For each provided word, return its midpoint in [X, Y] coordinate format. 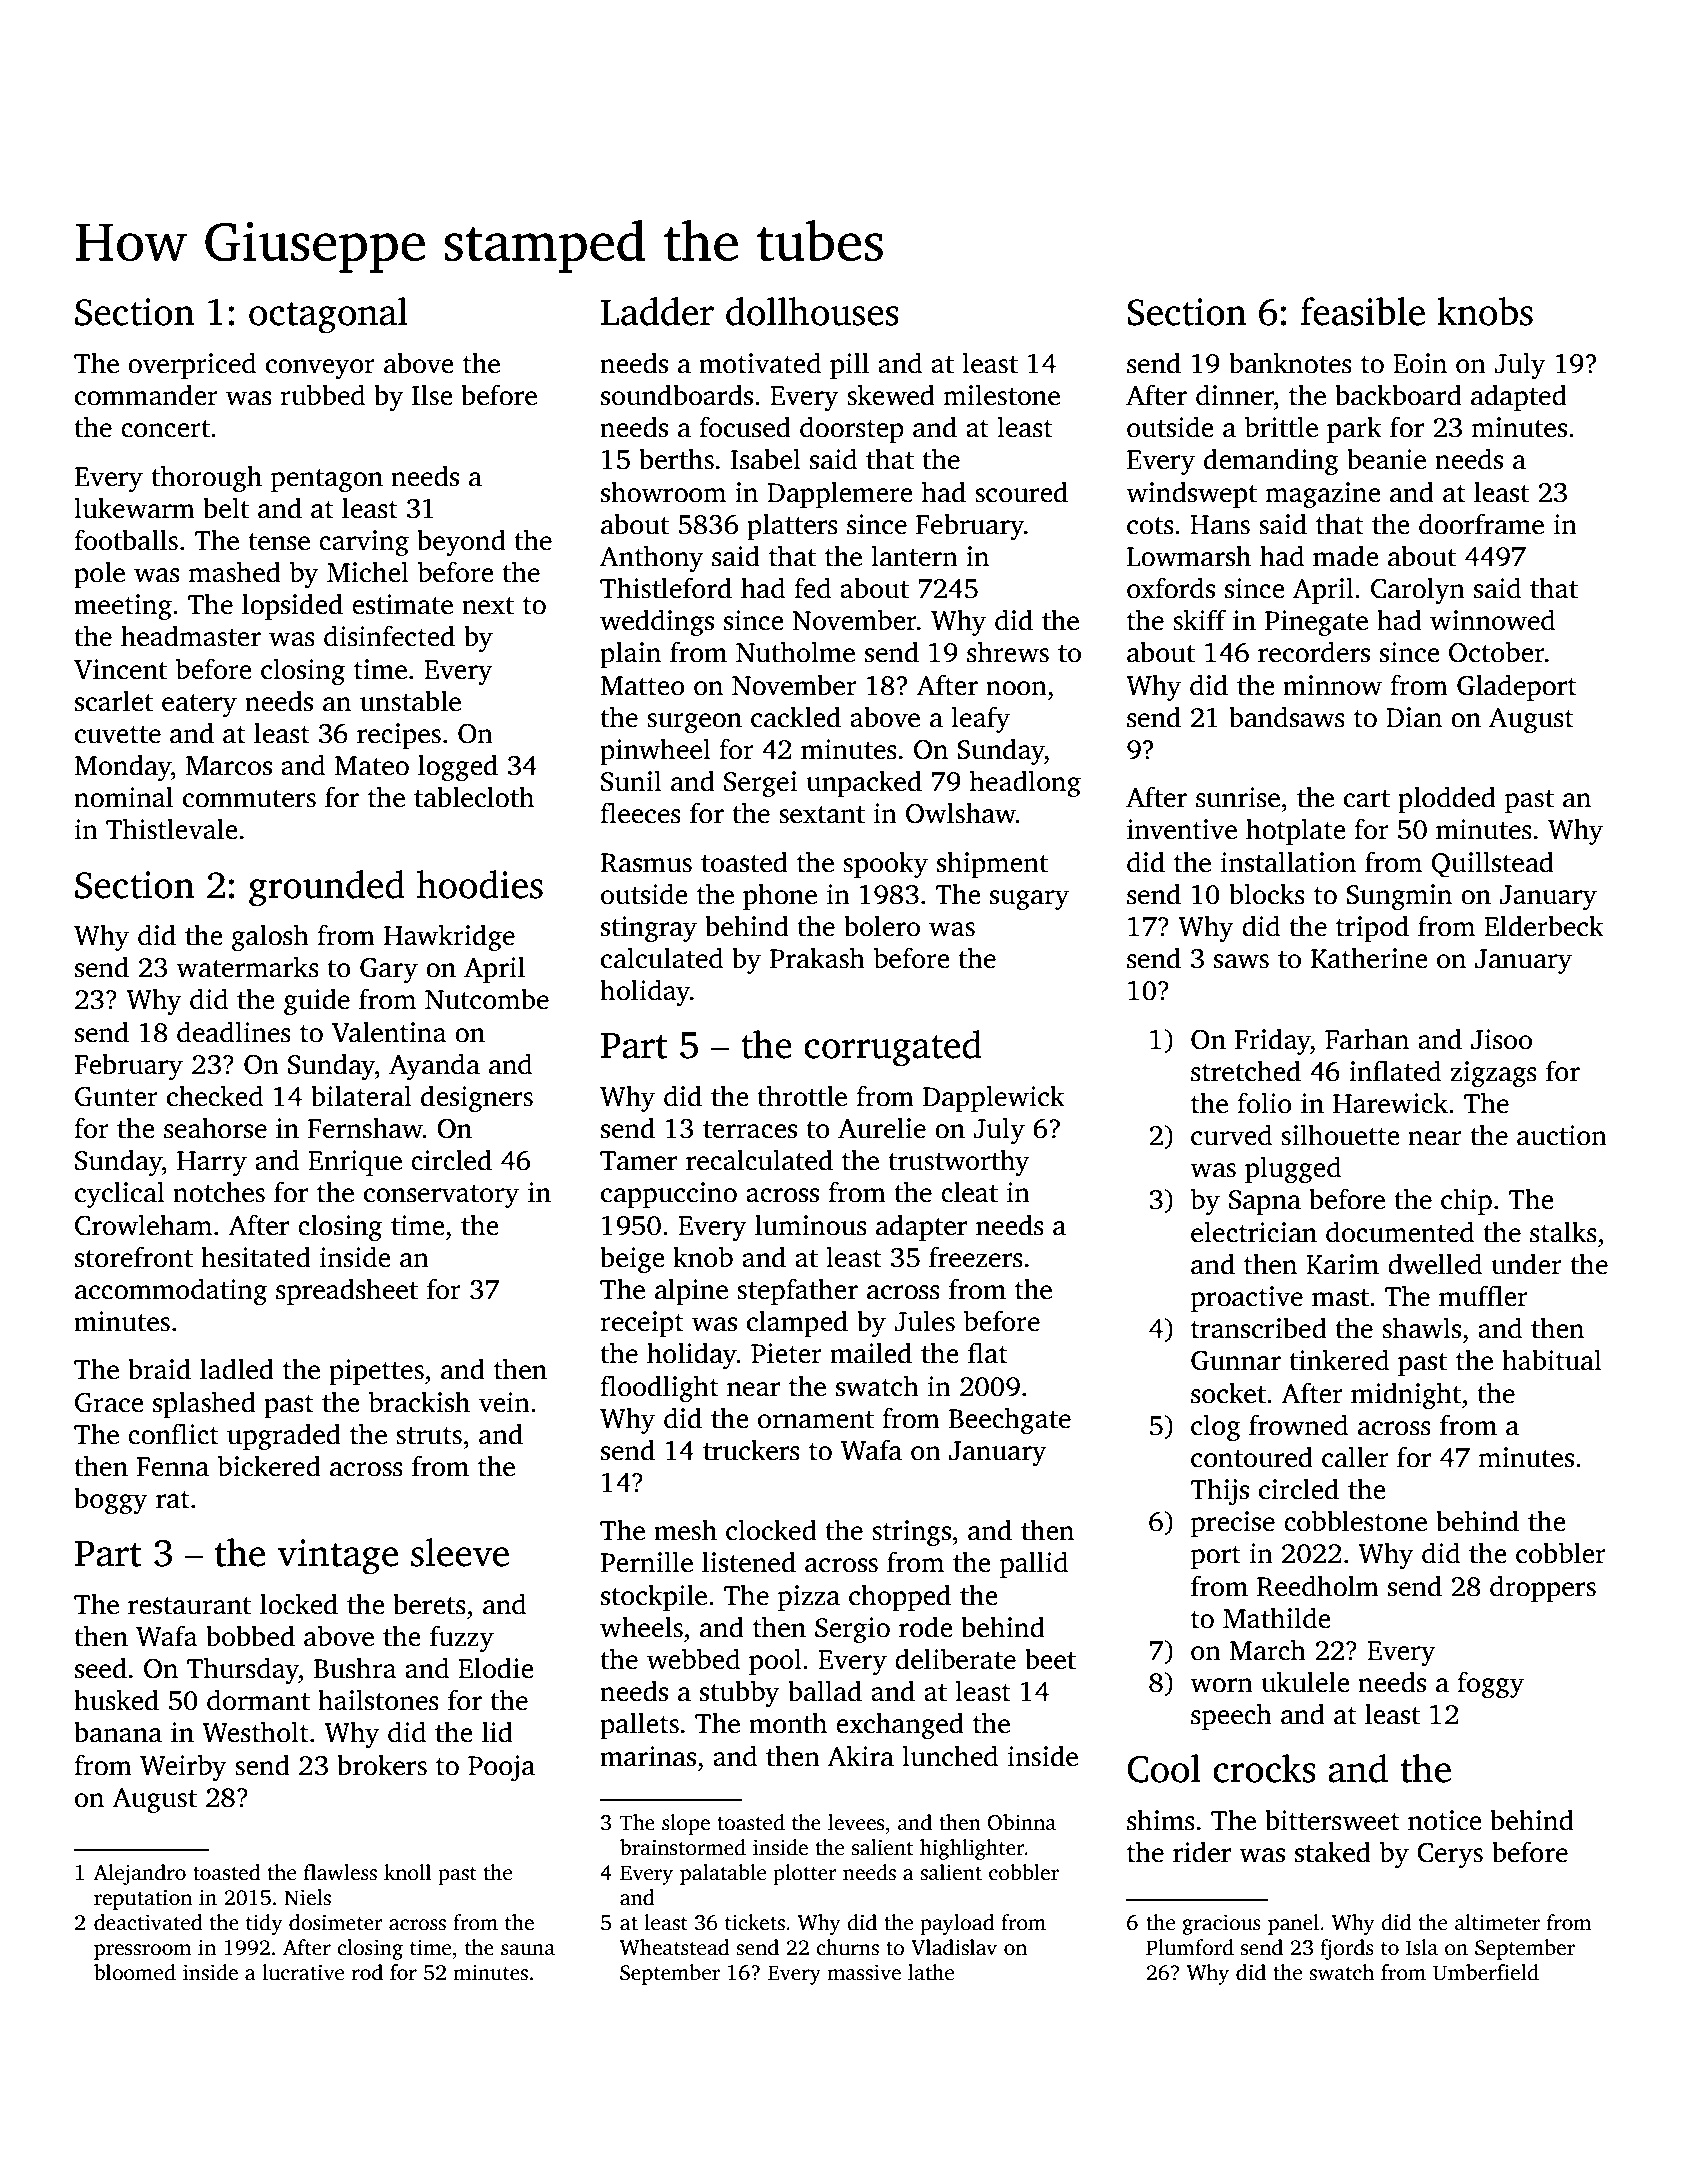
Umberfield [1486, 1972]
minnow [1332, 685]
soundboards [677, 395]
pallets [639, 1725]
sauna [528, 1950]
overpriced [192, 365]
